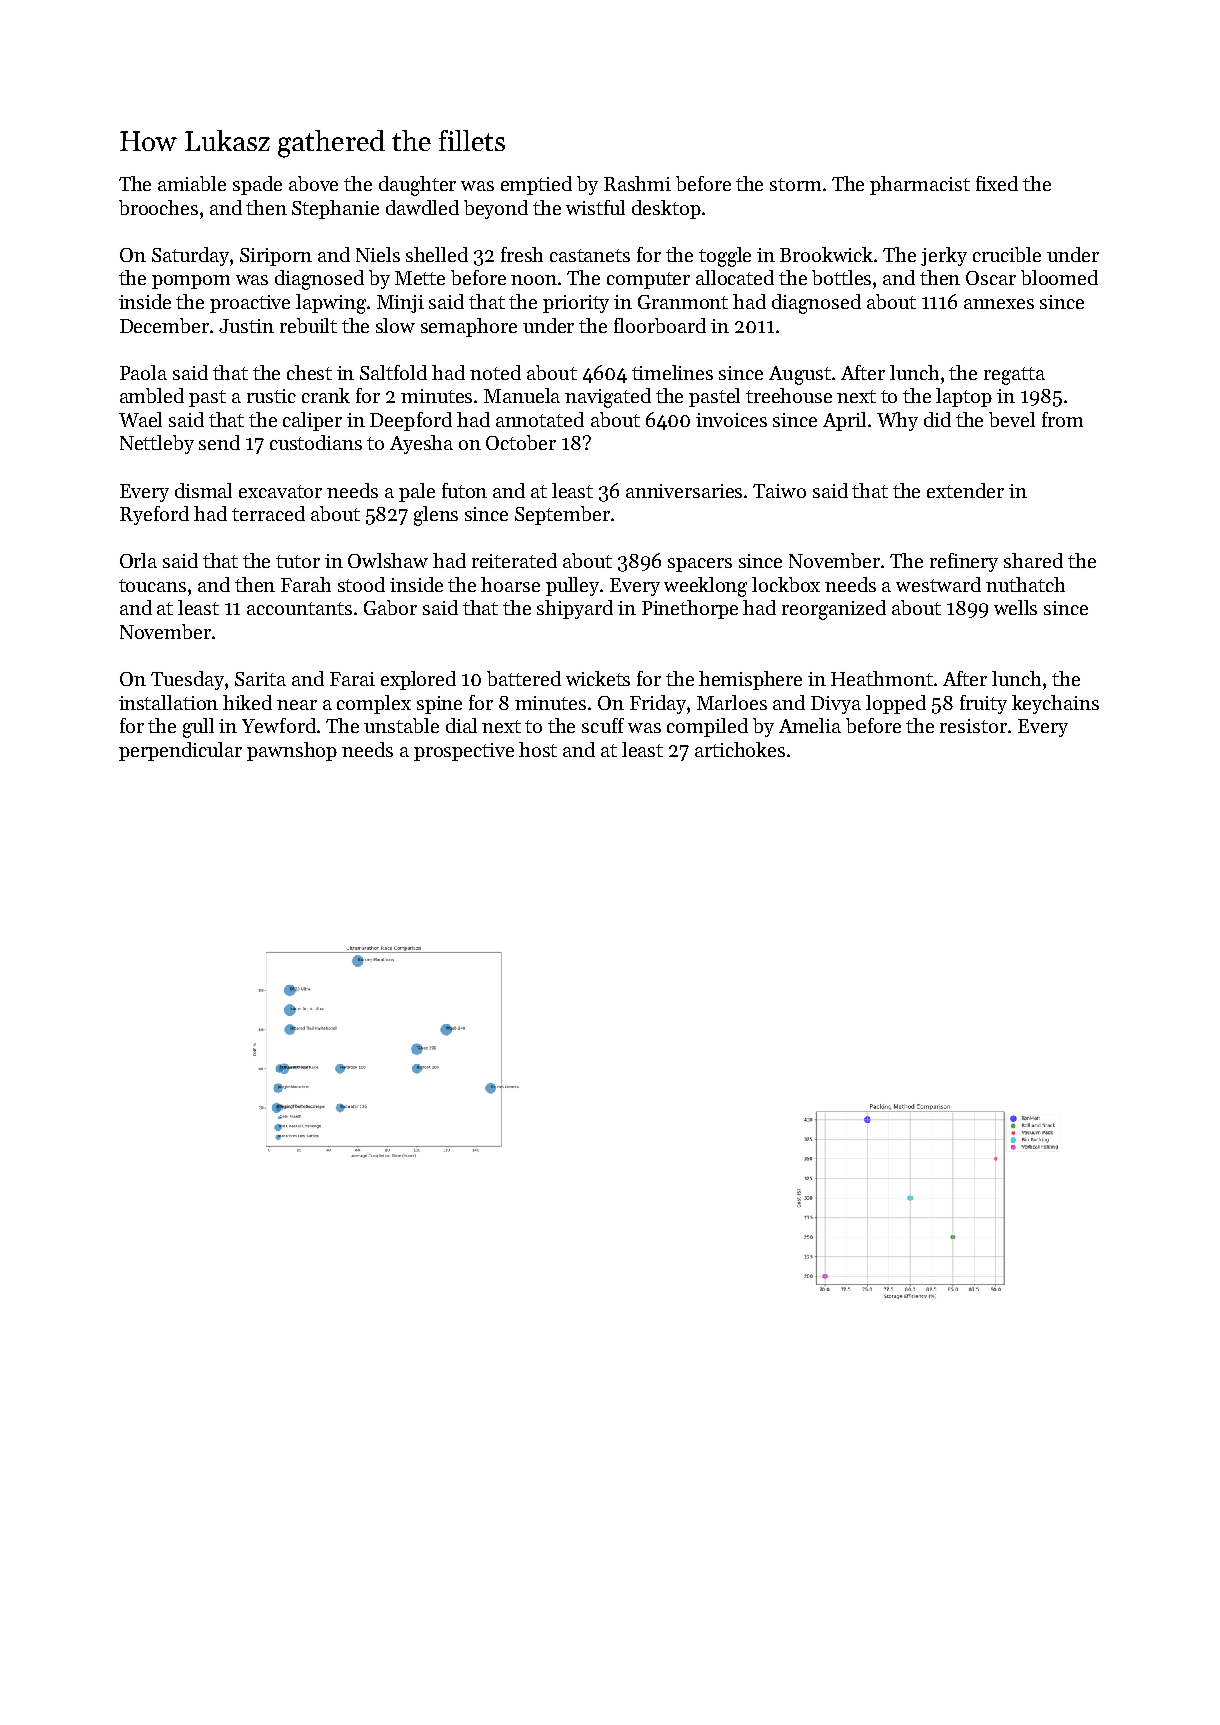 The image size is (1220, 1725). Describe the element at coordinates (595, 207) in the screenshot. I see `wistful` at that location.
